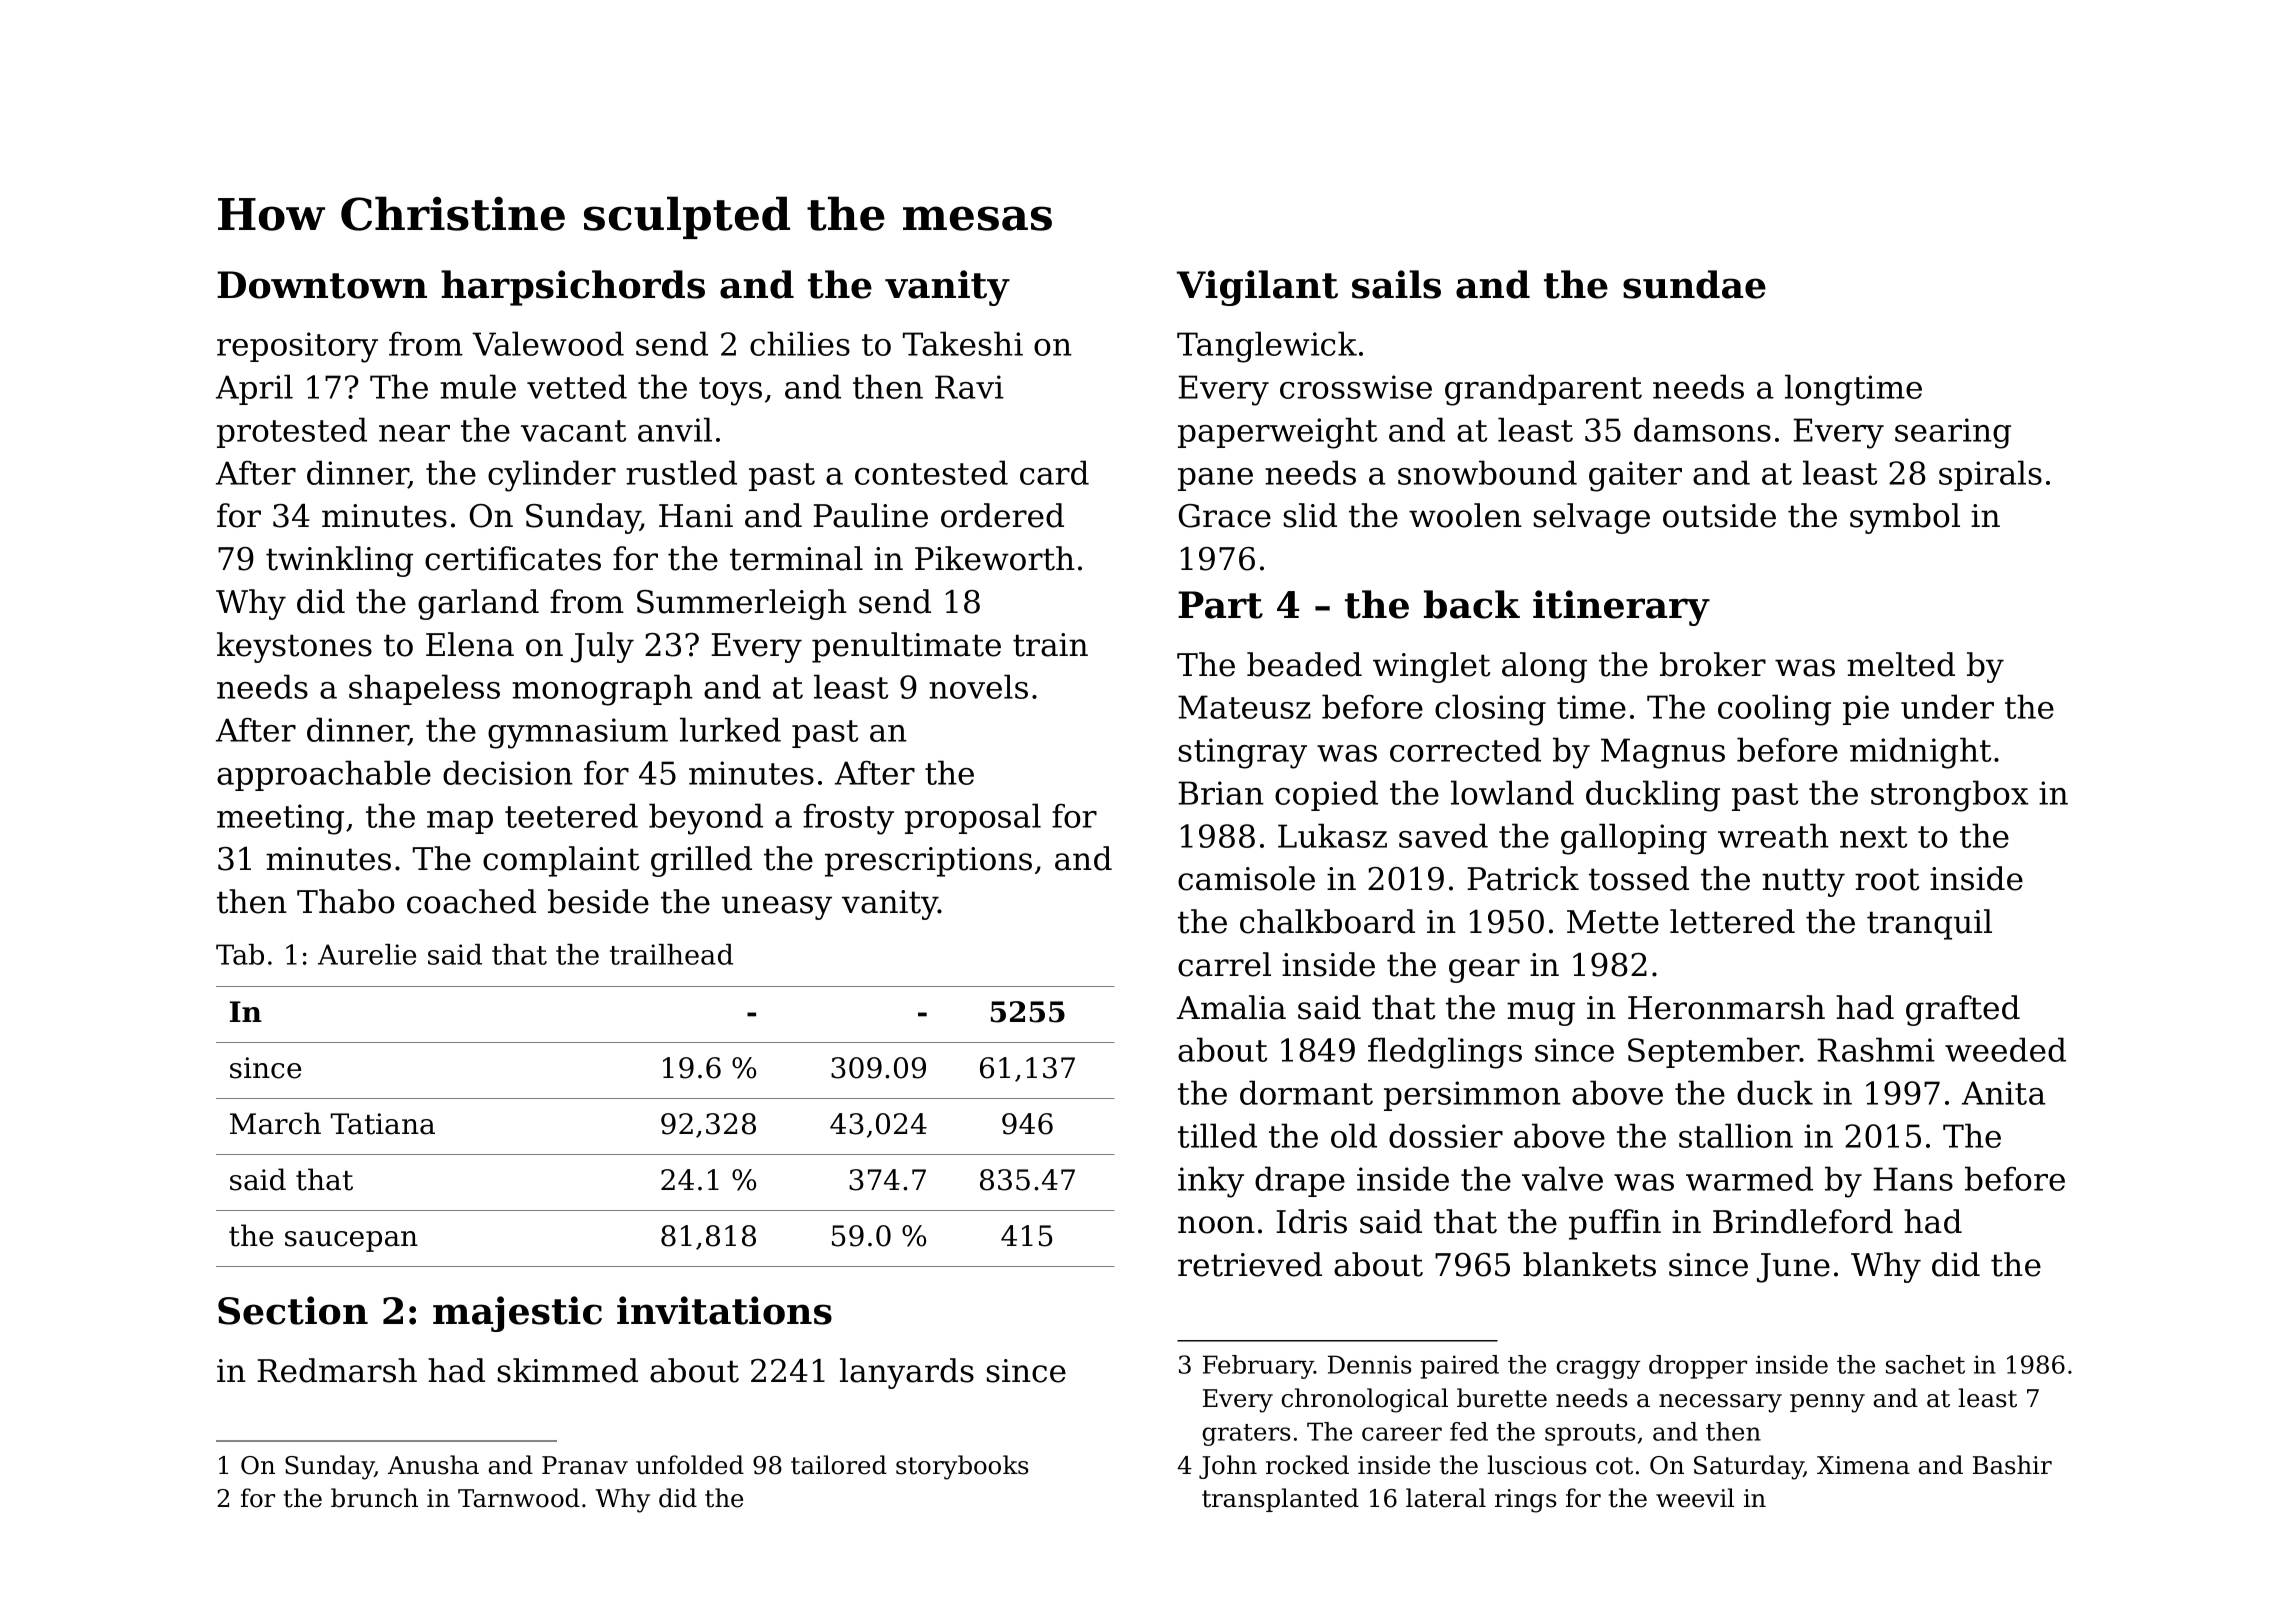 The height and width of the document is (1620, 2292). I want to click on sundae, so click(1694, 284).
